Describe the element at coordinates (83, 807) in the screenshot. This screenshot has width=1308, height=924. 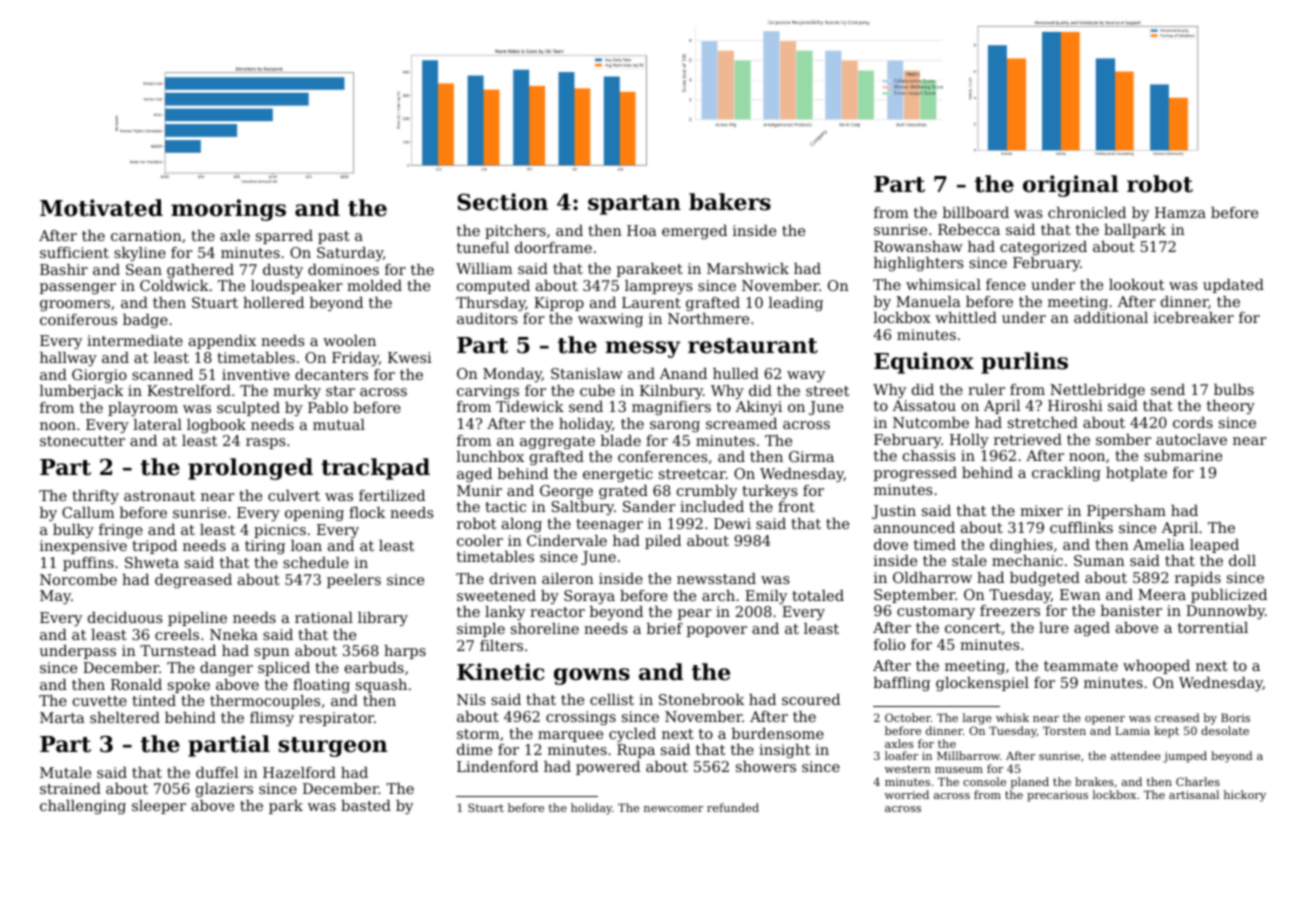
I see `challenging` at that location.
